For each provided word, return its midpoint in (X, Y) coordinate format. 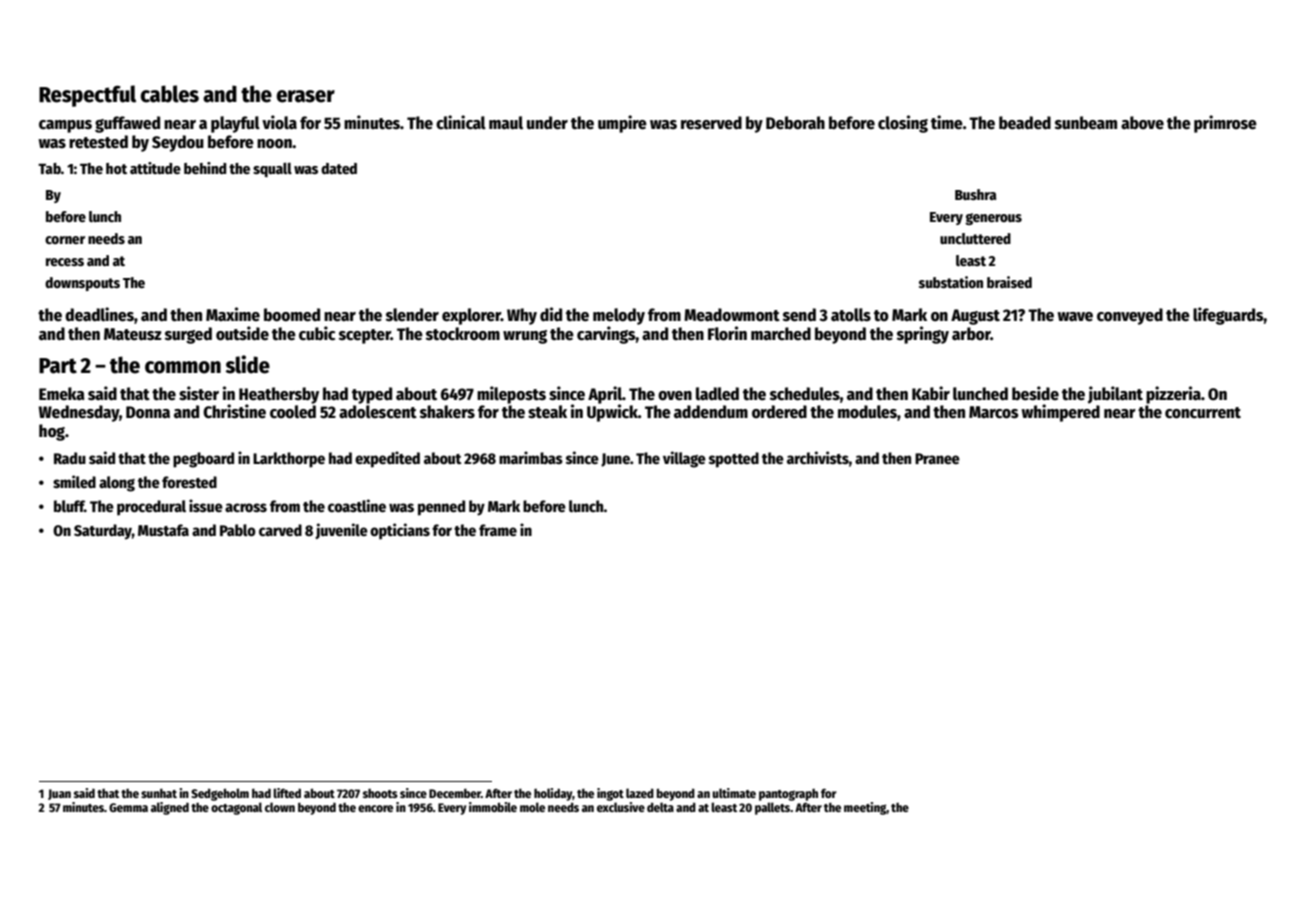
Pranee (937, 458)
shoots (380, 793)
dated (339, 168)
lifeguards (1228, 316)
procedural (151, 508)
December (455, 793)
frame (498, 530)
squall (272, 169)
